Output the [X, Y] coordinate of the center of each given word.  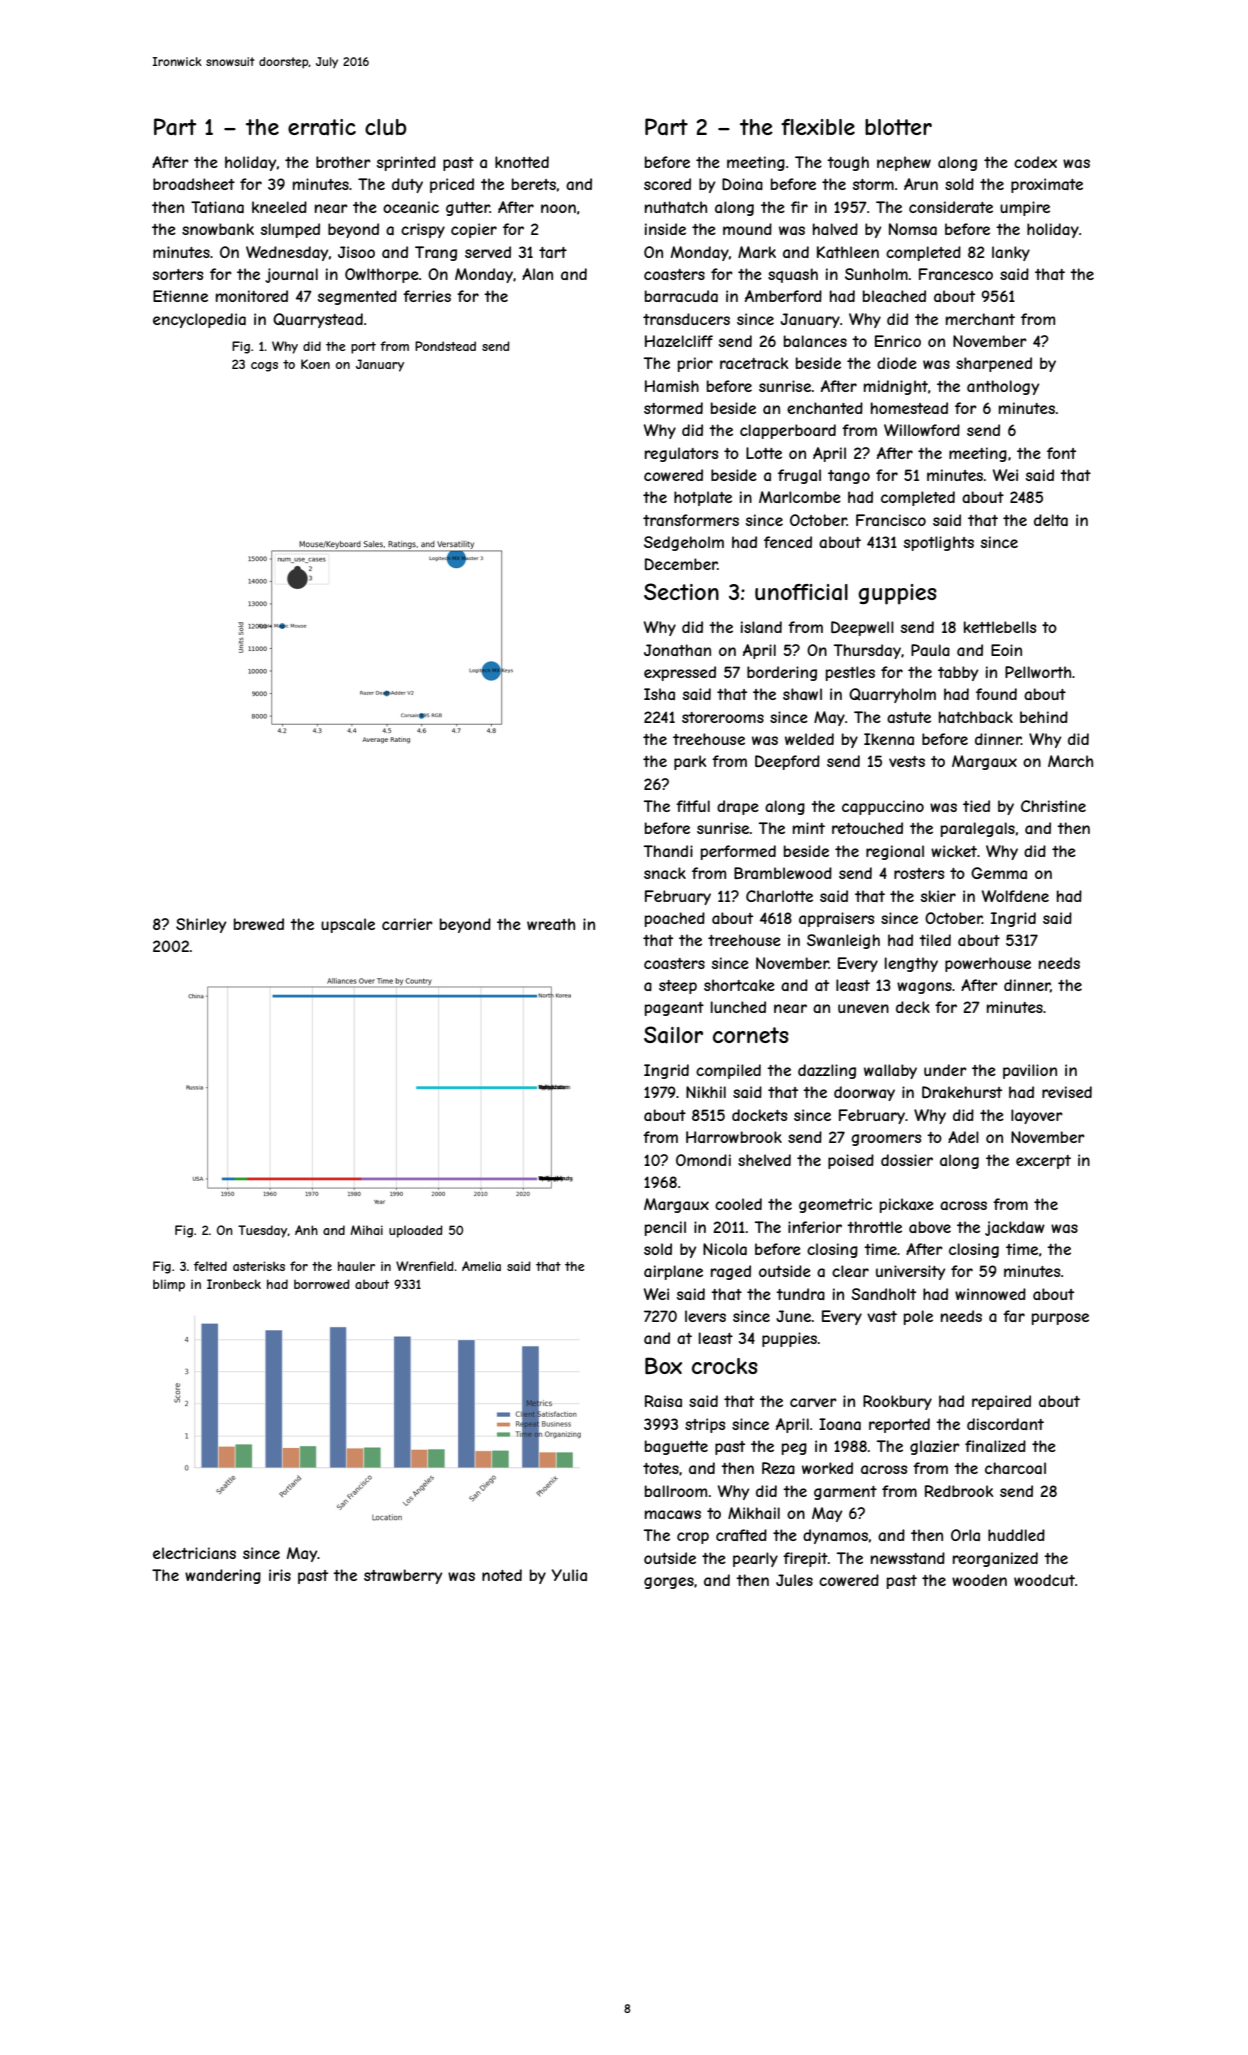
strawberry [403, 1576]
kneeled [279, 207]
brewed [259, 924]
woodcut [1044, 1580]
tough [848, 163]
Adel [963, 1137]
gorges [669, 1583]
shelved [764, 1160]
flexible [818, 127]
